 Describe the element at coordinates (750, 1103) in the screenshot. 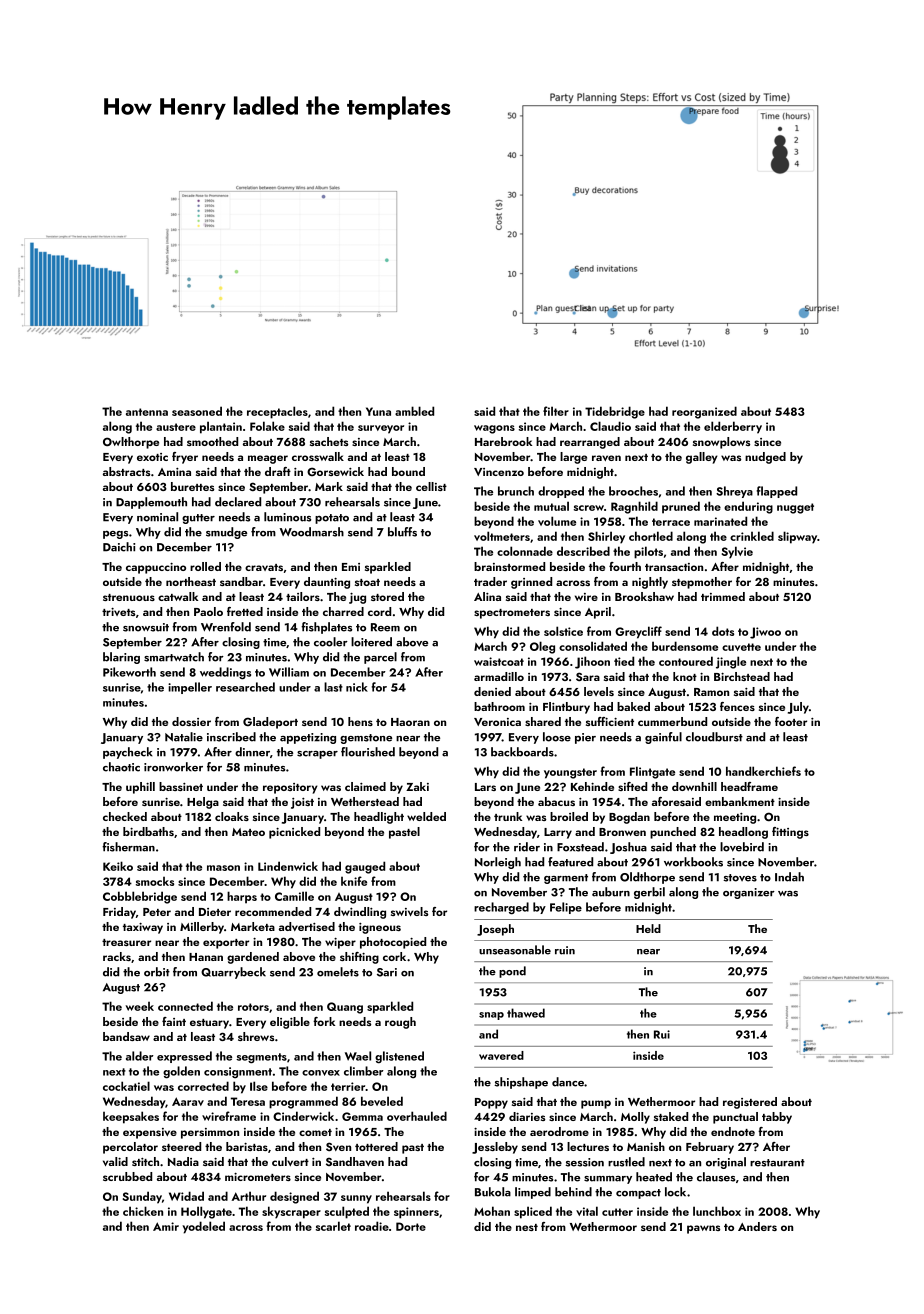

I see `registered` at that location.
